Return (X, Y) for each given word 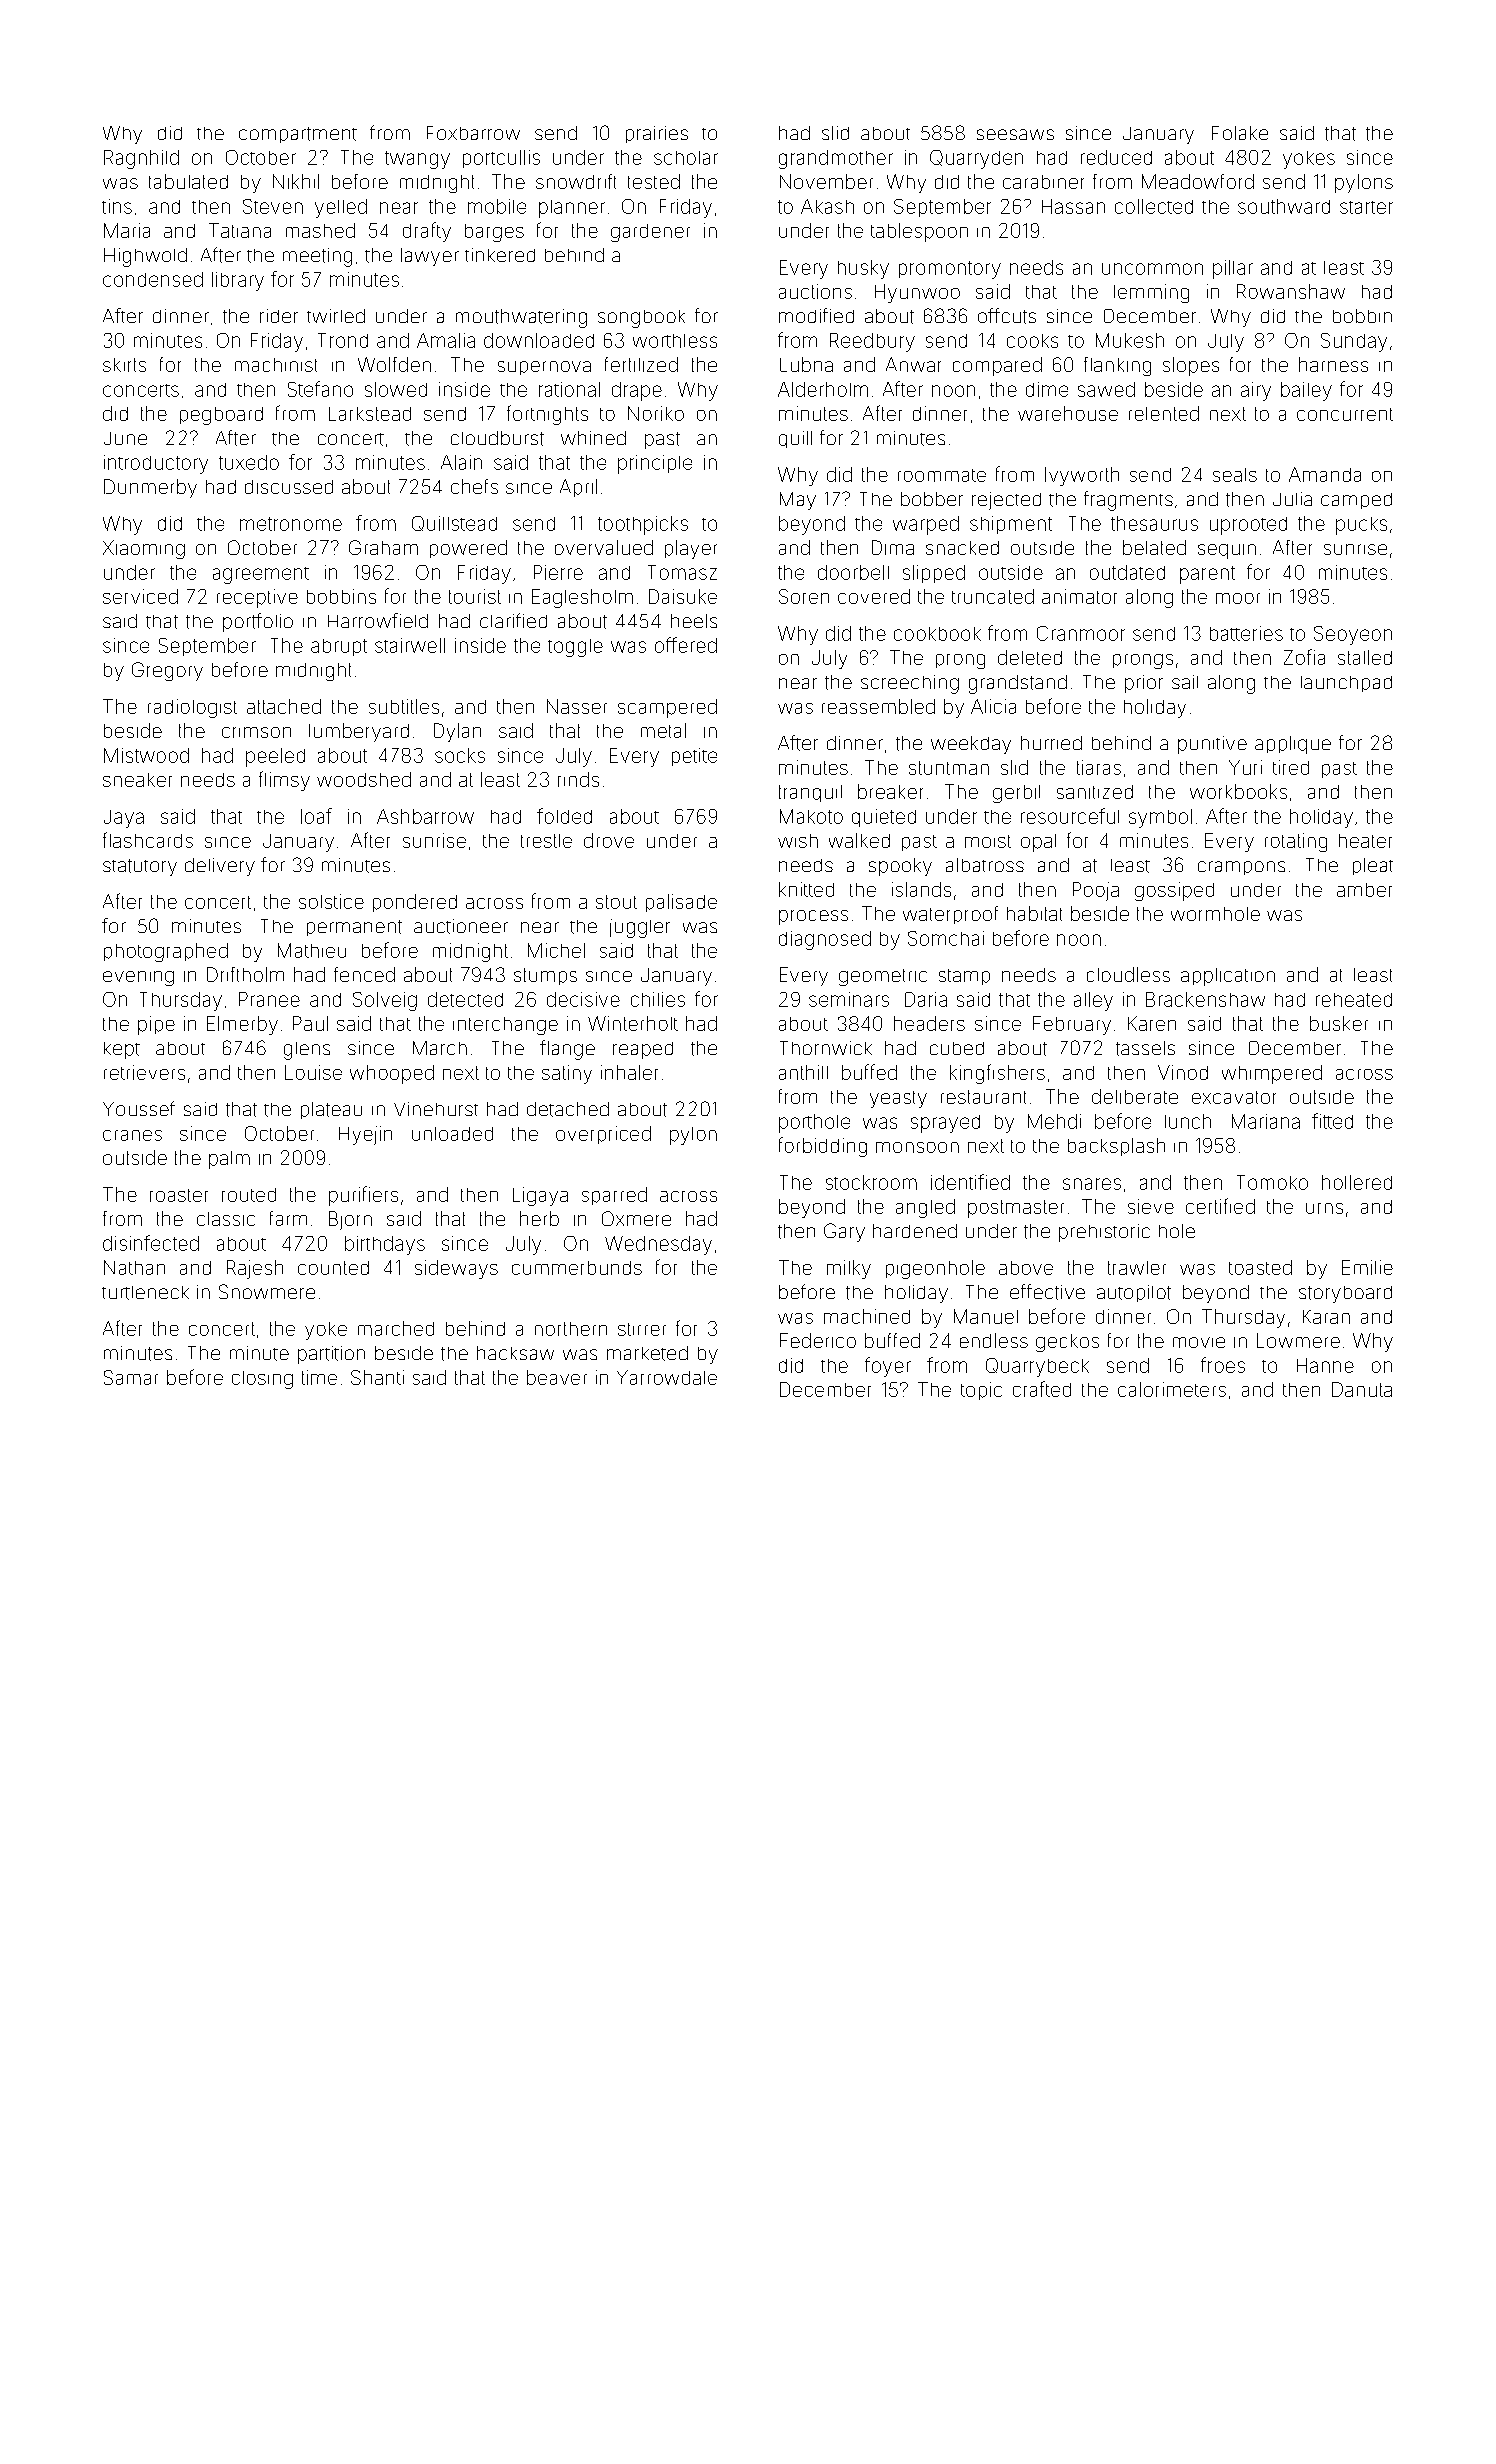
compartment (298, 135)
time (319, 1377)
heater (1365, 841)
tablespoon (919, 232)
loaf (316, 816)
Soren (804, 596)
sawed (1106, 389)
